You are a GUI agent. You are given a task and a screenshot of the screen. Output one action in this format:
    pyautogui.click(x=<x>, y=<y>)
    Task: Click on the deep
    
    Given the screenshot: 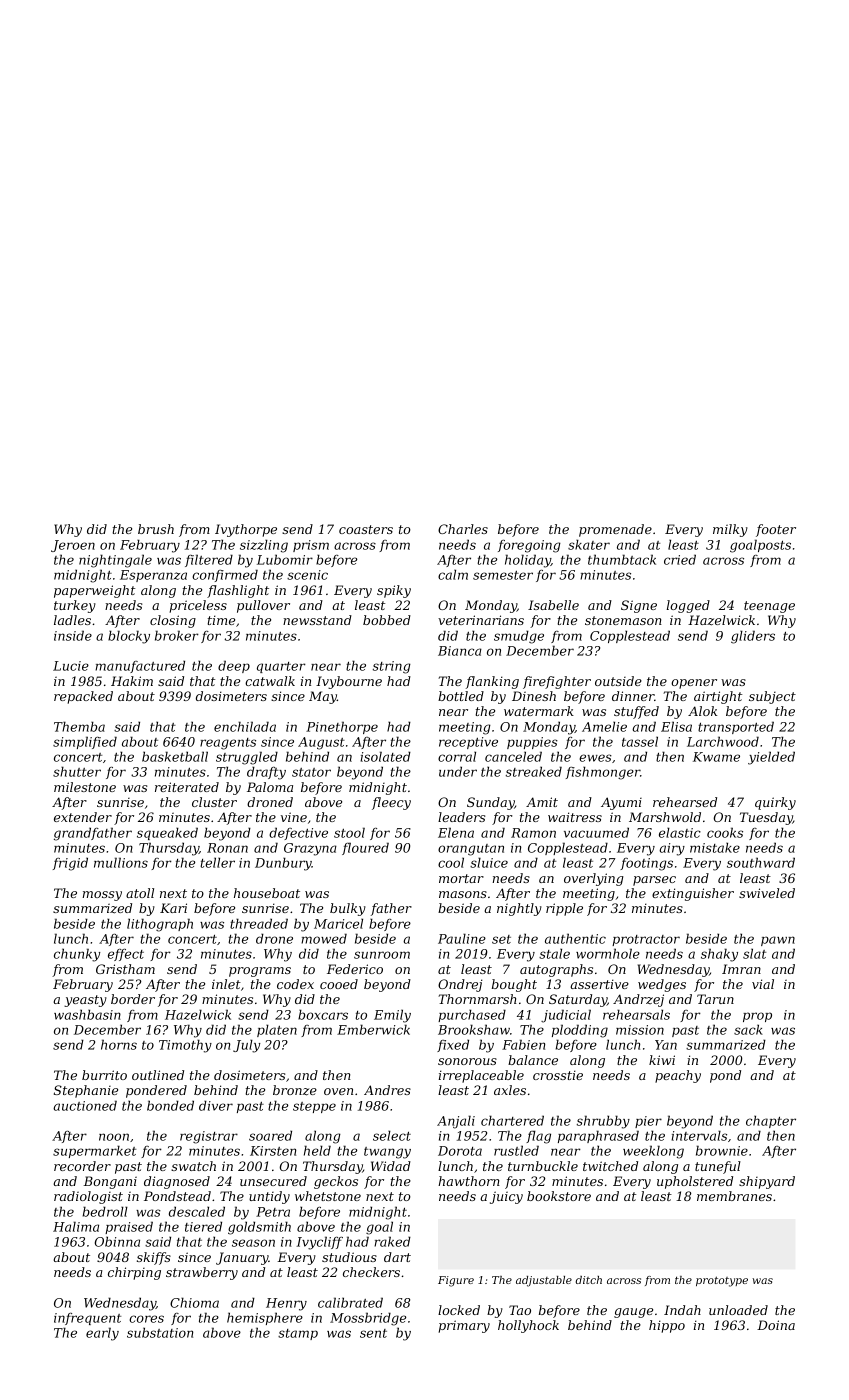 What is the action you would take?
    pyautogui.click(x=234, y=666)
